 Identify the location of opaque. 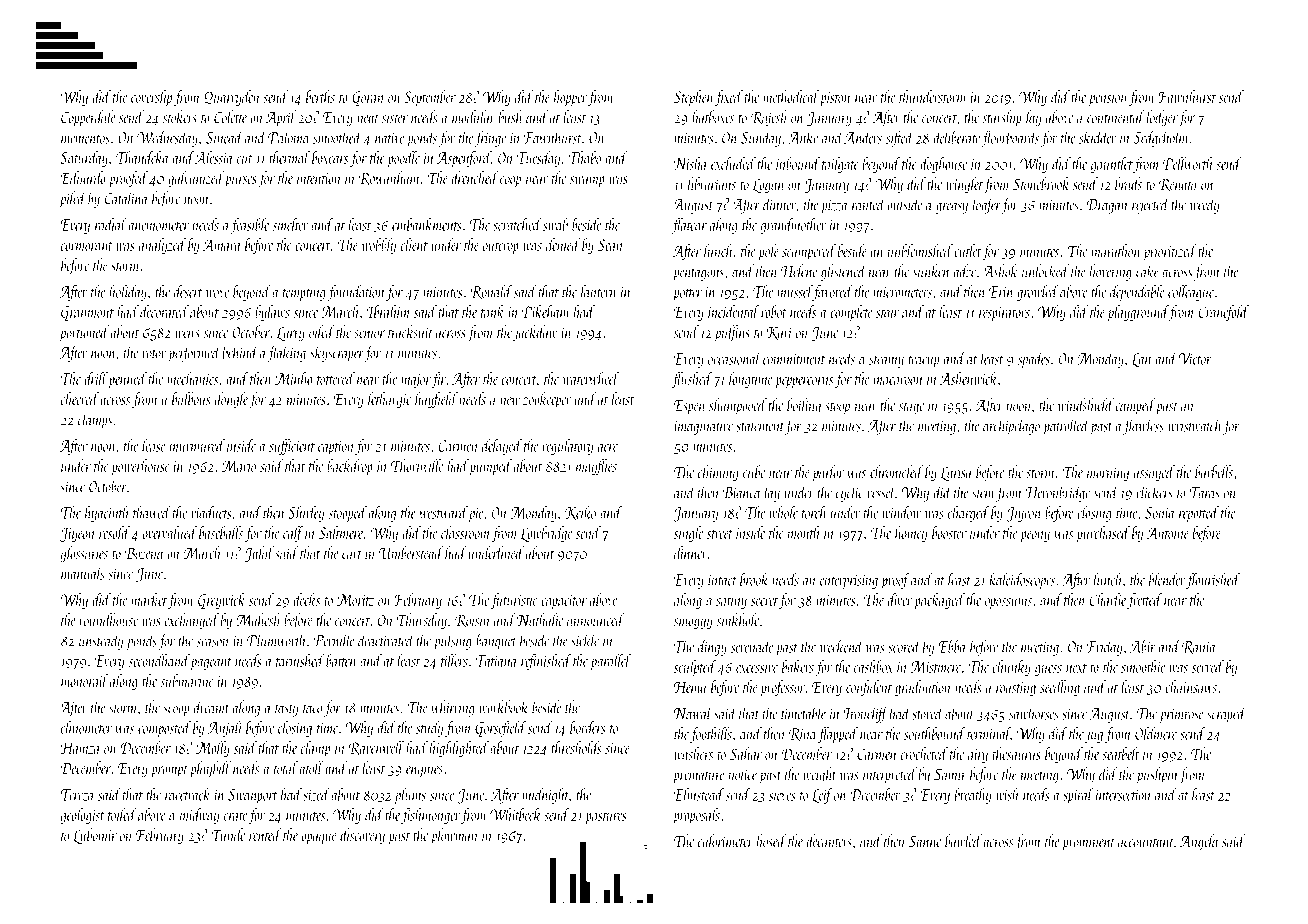
(319, 839).
